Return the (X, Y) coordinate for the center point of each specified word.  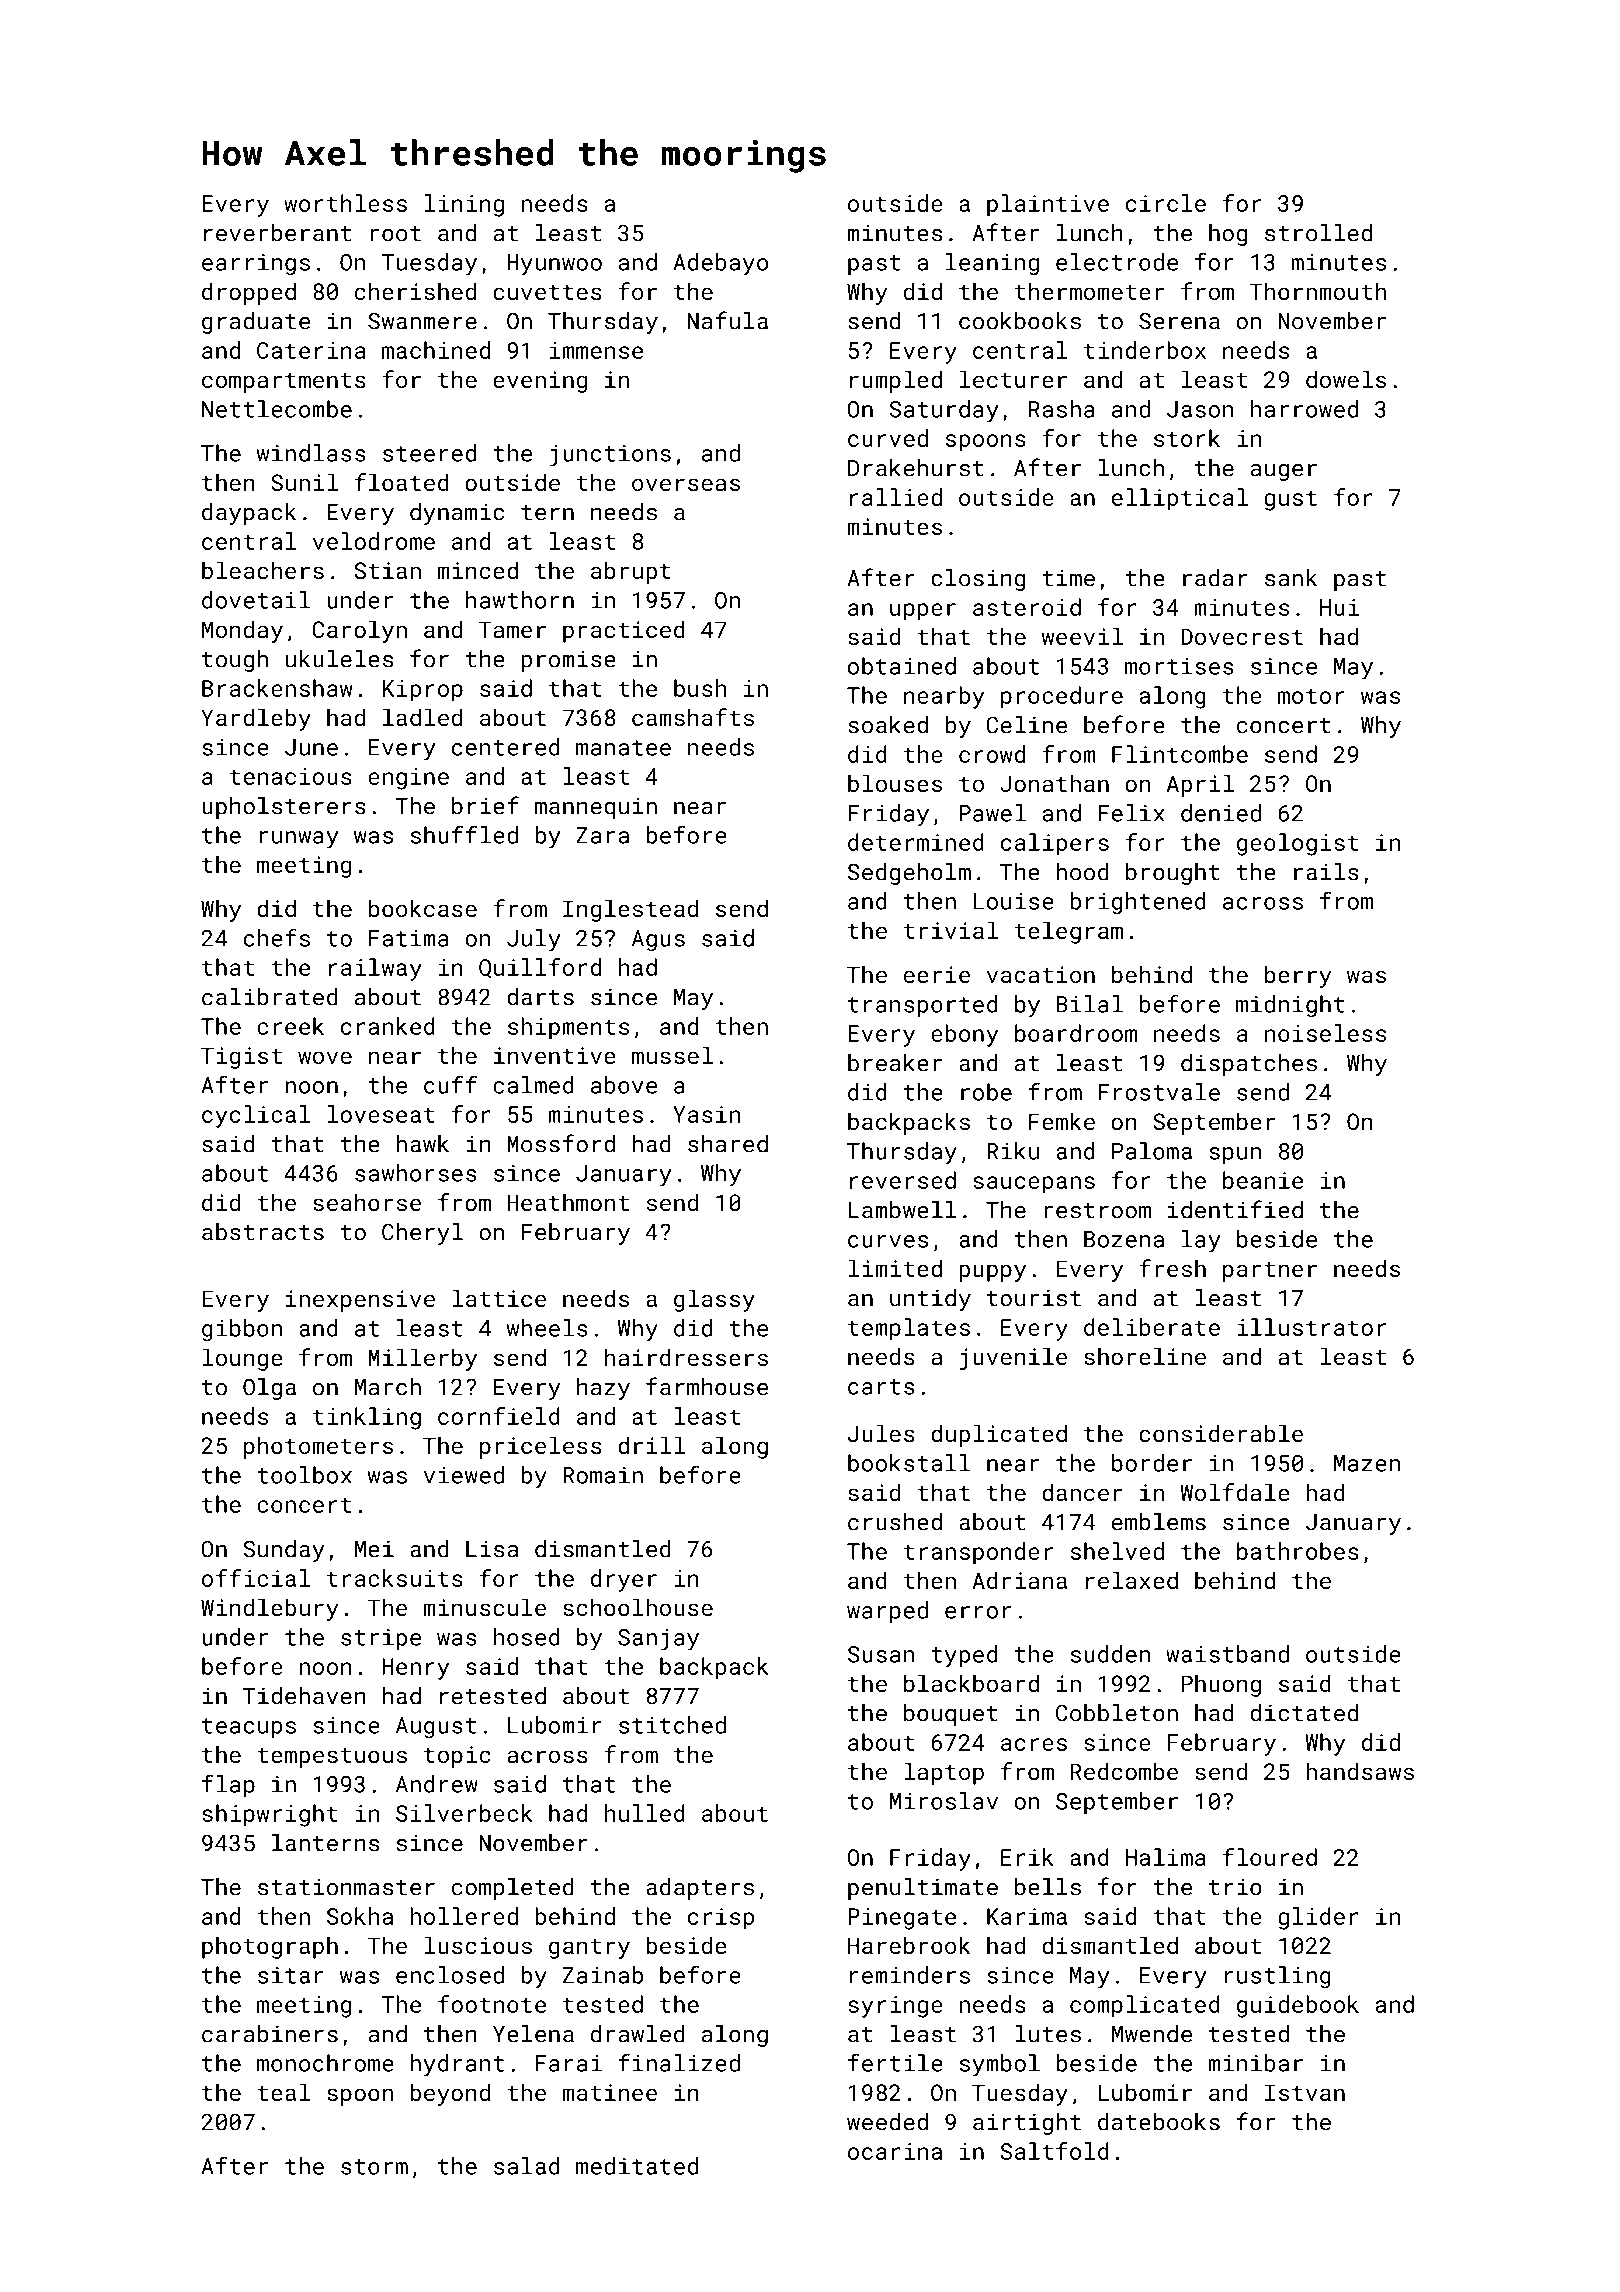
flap (228, 1785)
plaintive (1048, 205)
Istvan (1305, 2092)
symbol (1000, 2065)
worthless (345, 203)
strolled (1318, 233)
